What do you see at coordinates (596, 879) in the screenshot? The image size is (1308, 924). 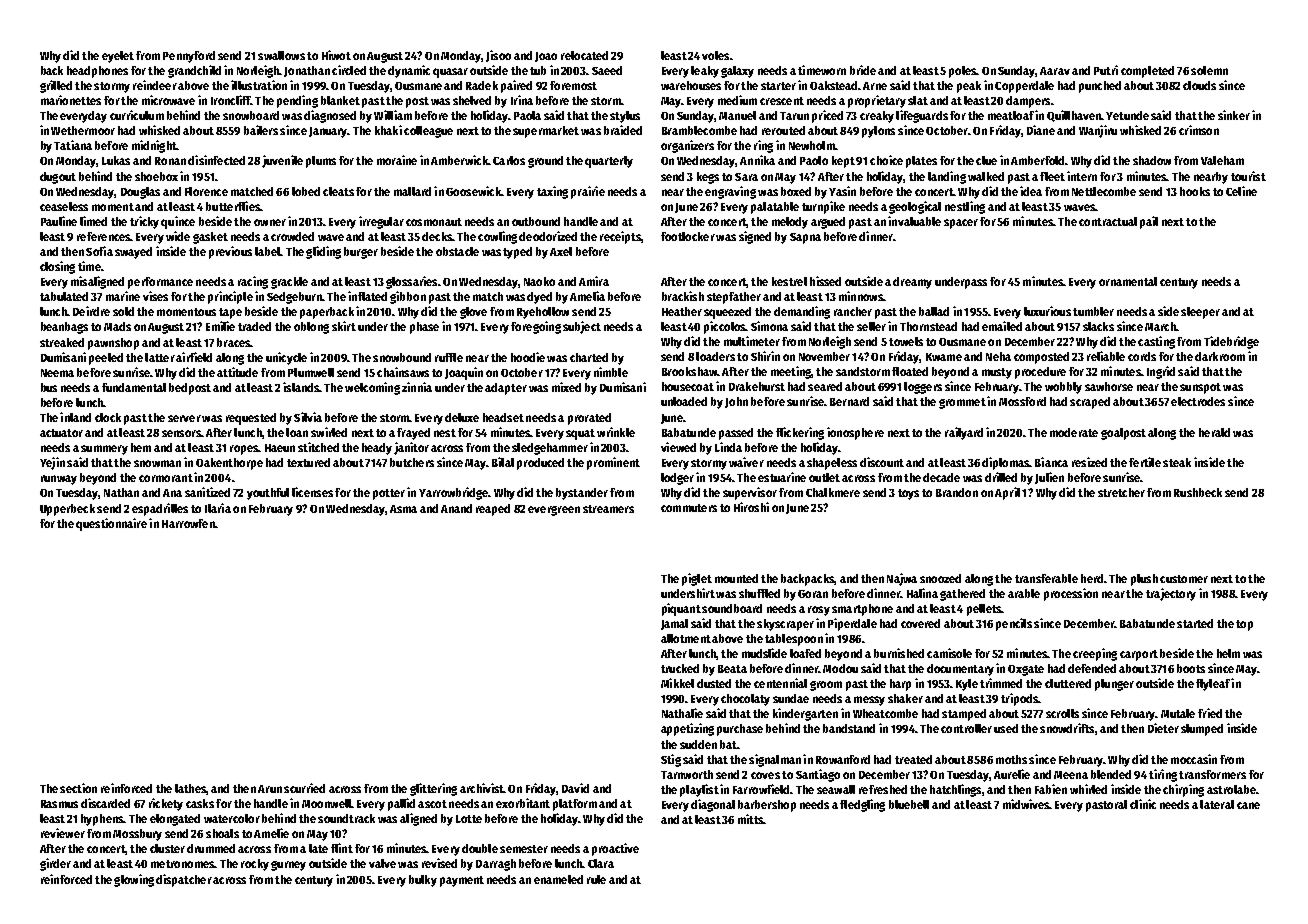 I see `rule` at bounding box center [596, 879].
